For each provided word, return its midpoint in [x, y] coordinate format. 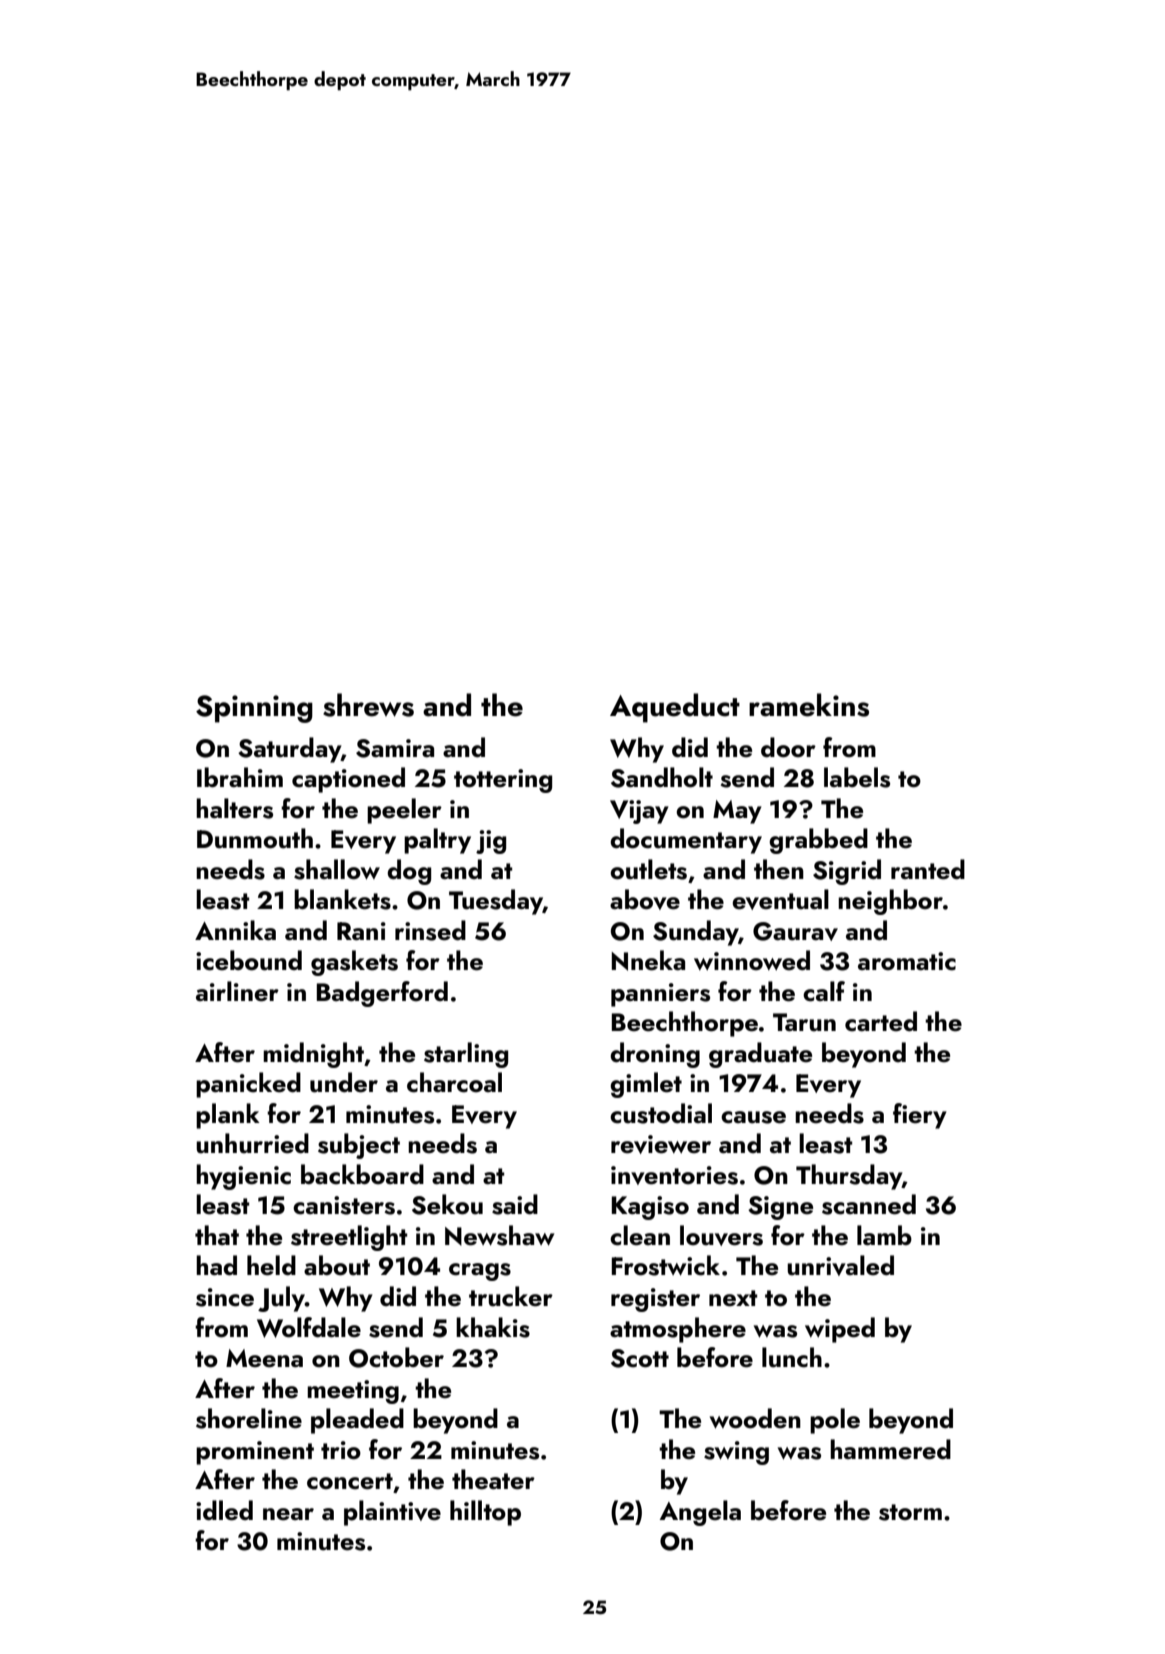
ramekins [809, 705]
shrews [368, 705]
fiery [920, 1116]
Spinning [254, 709]
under [344, 1082]
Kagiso [650, 1208]
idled [224, 1510]
